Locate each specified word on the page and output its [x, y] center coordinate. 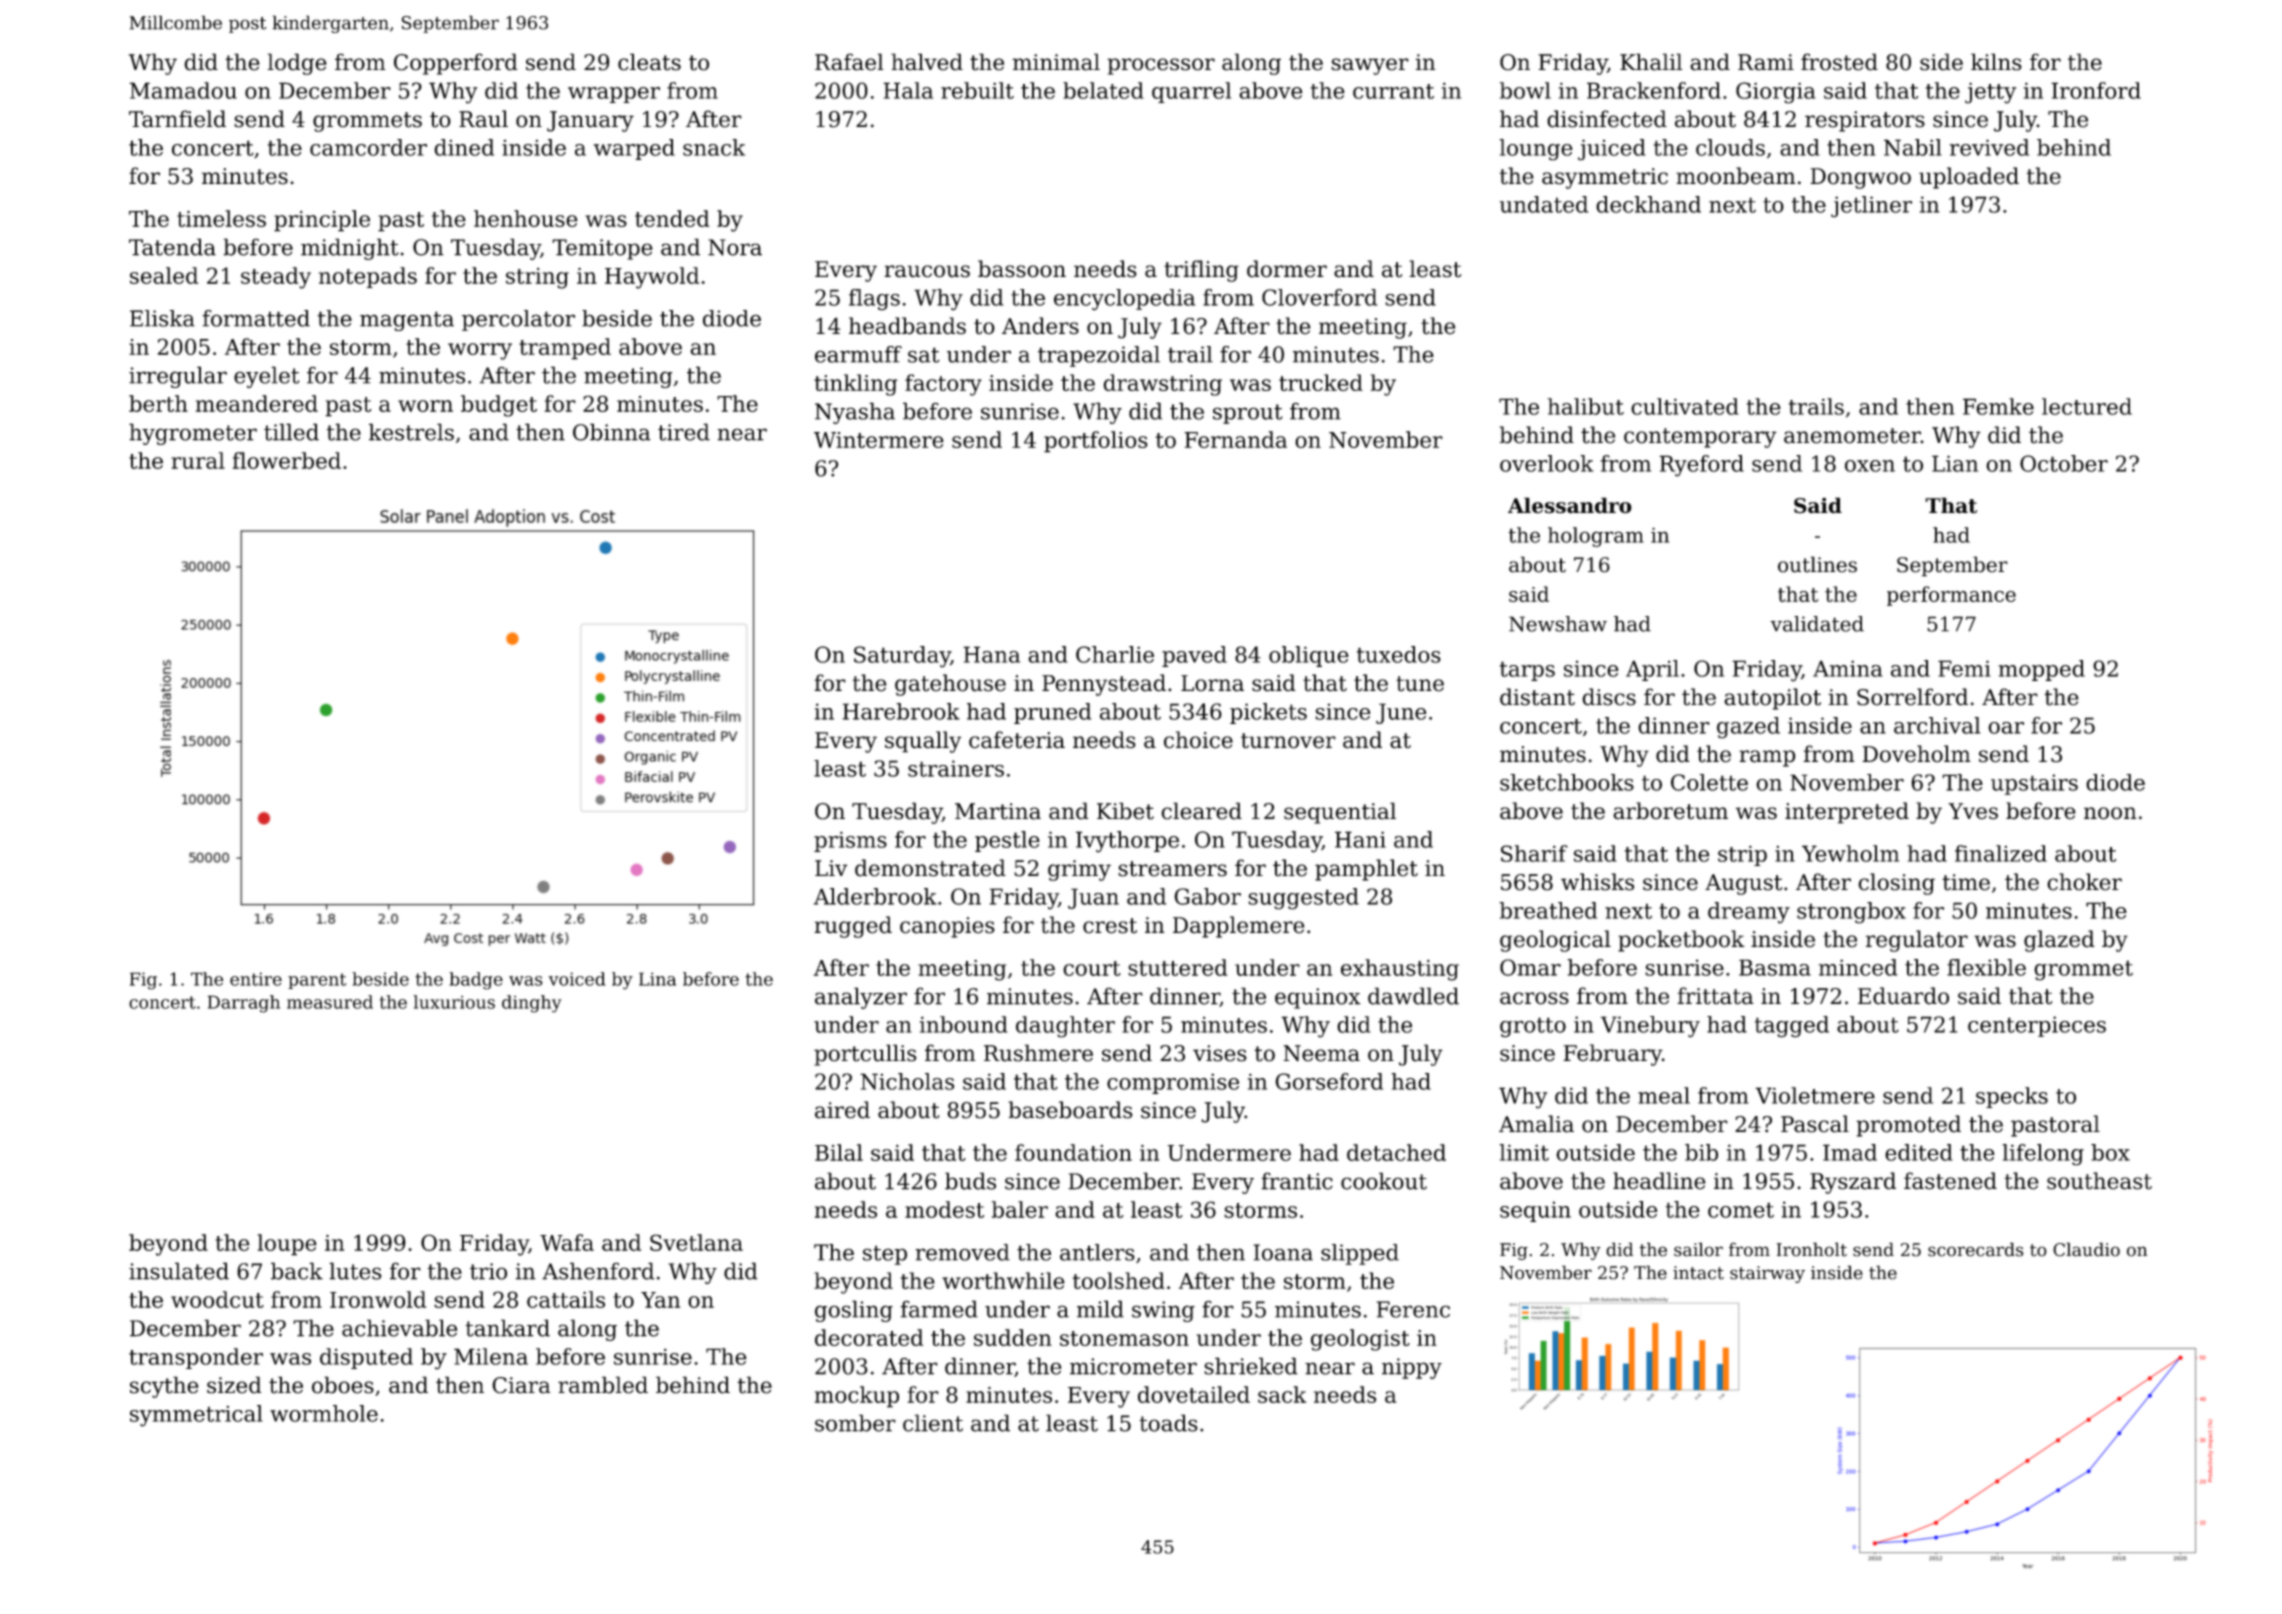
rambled [603, 1385]
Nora [735, 247]
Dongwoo [1860, 178]
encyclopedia [1124, 300]
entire [256, 979]
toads [1168, 1423]
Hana [991, 654]
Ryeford [1701, 466]
